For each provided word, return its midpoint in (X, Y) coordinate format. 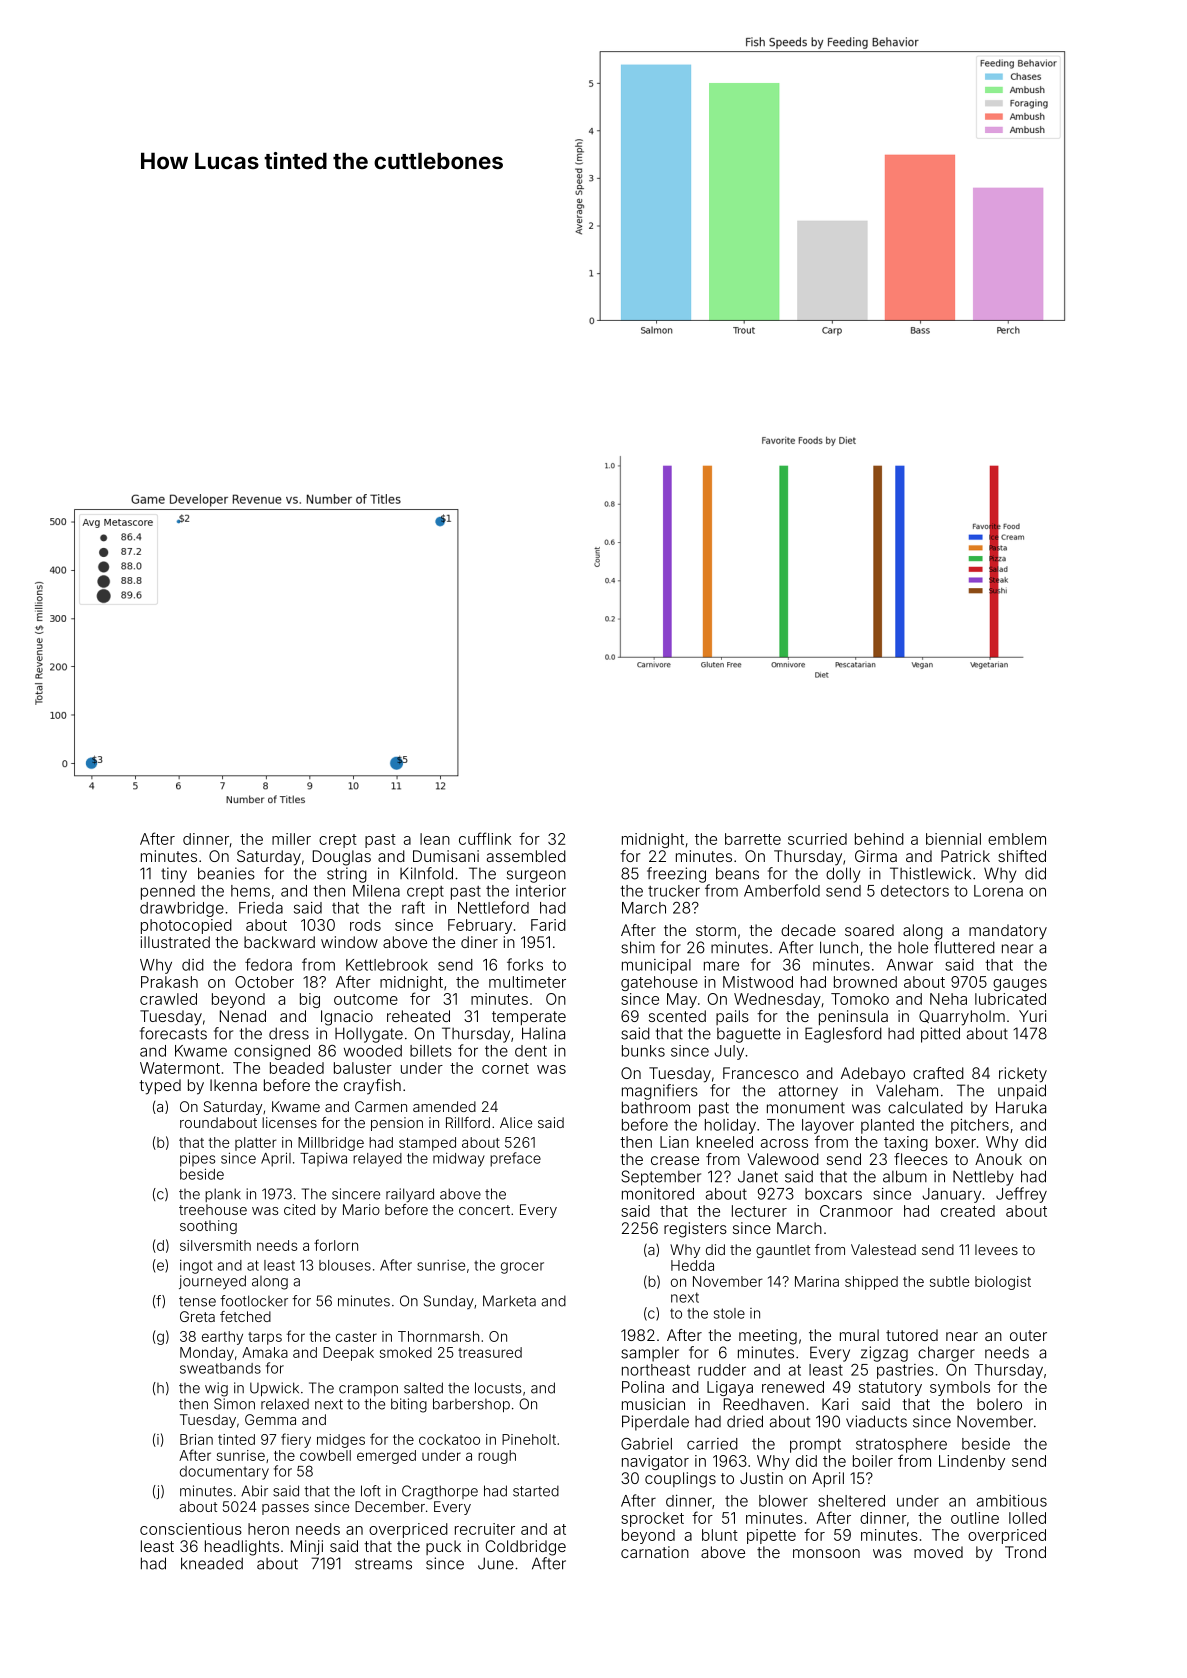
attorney (808, 1092)
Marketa (509, 1301)
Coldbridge (526, 1548)
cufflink (485, 838)
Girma (876, 856)
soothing (208, 1227)
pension (397, 1124)
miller (291, 839)
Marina (817, 1281)
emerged (386, 1457)
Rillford (468, 1122)
